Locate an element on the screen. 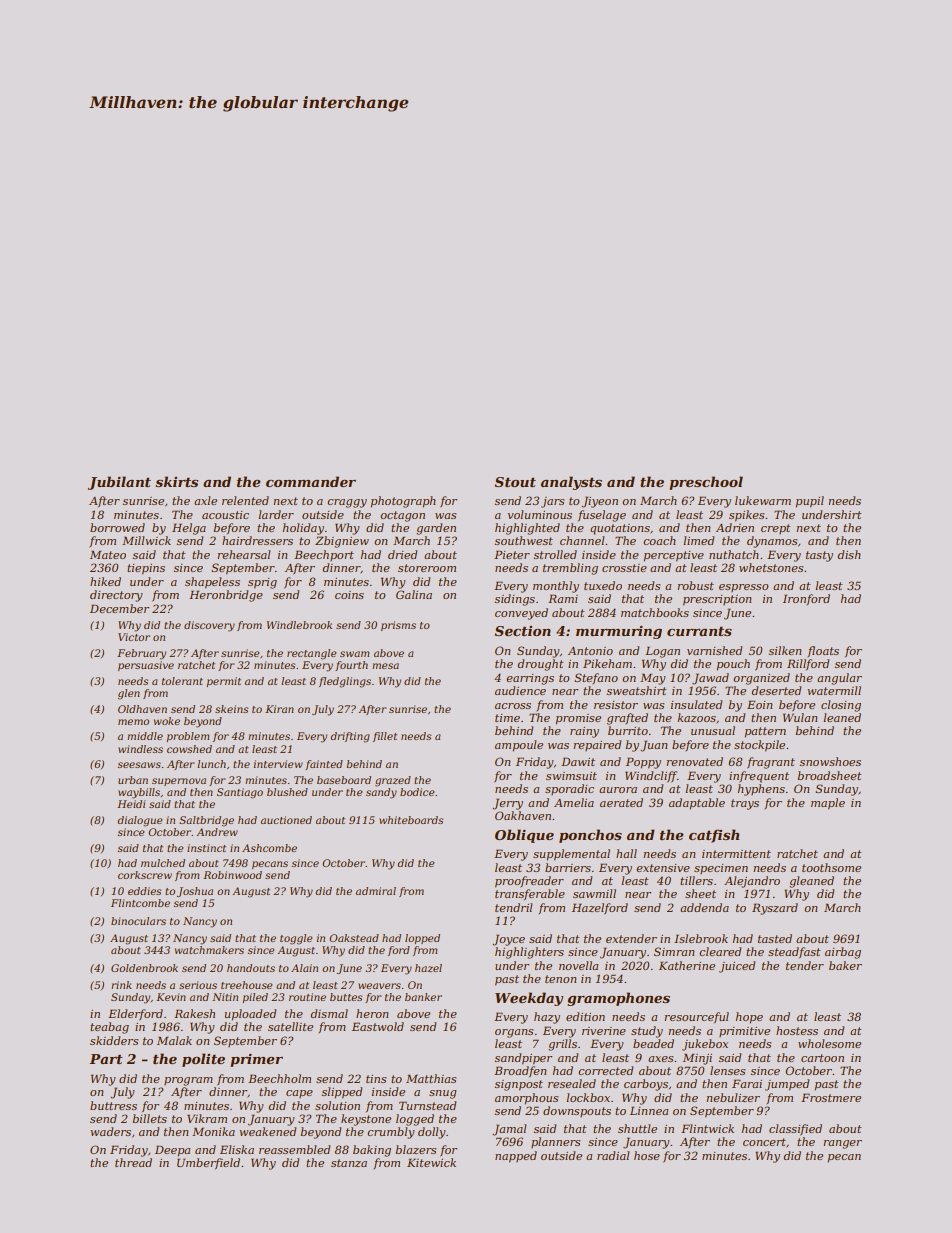 The height and width of the screenshot is (1233, 952). borrowed is located at coordinates (117, 527).
